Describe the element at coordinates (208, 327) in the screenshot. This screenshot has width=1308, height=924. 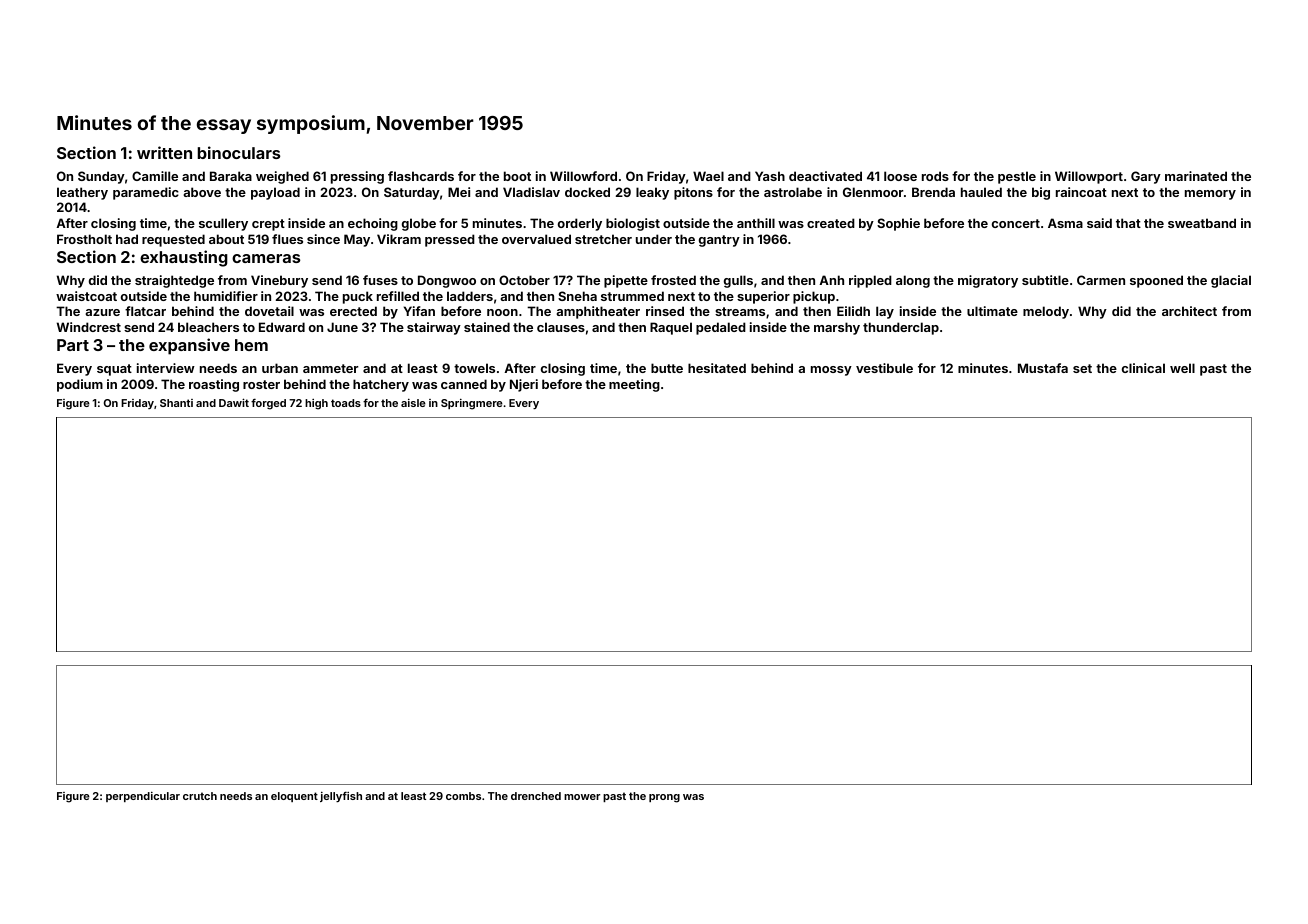
I see `bleachers` at that location.
